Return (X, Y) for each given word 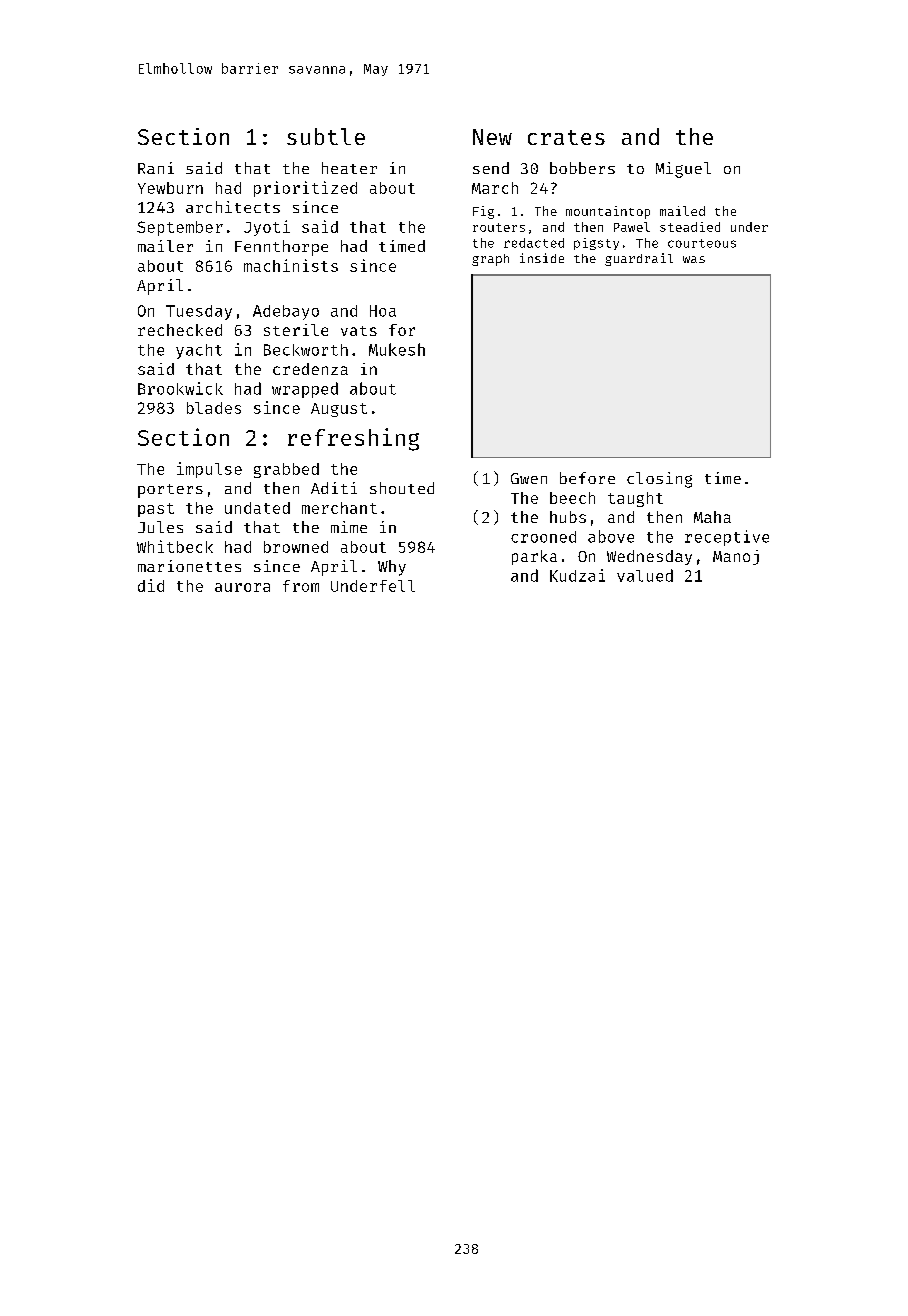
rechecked (180, 330)
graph (490, 260)
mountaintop (608, 212)
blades (214, 408)
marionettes (189, 566)
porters (170, 491)
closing (659, 480)
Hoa (383, 311)
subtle (326, 136)
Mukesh (397, 349)
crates (566, 137)
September (180, 228)
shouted (402, 488)
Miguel (683, 170)
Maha (712, 517)
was (694, 259)
